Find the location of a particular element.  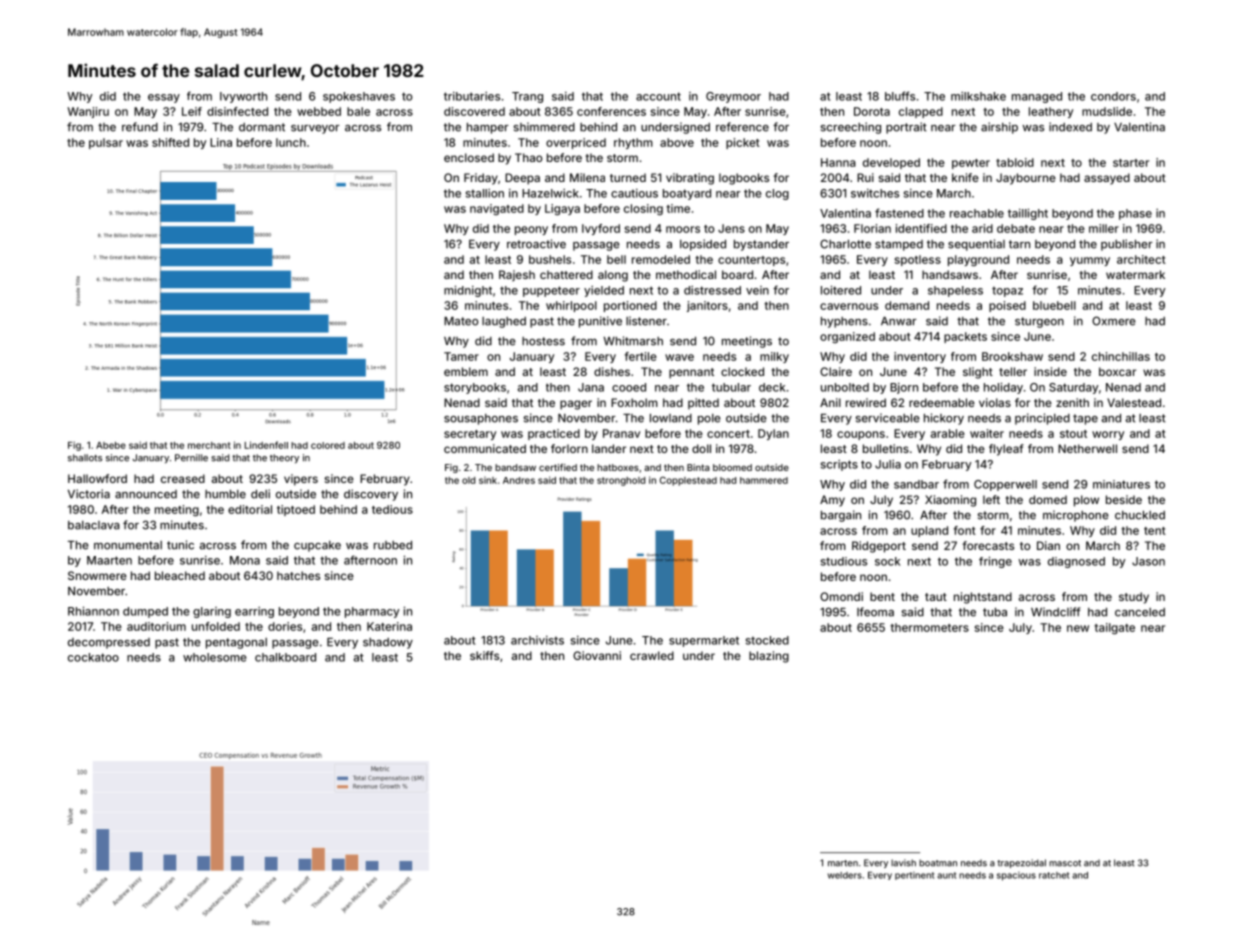

taut is located at coordinates (936, 597).
